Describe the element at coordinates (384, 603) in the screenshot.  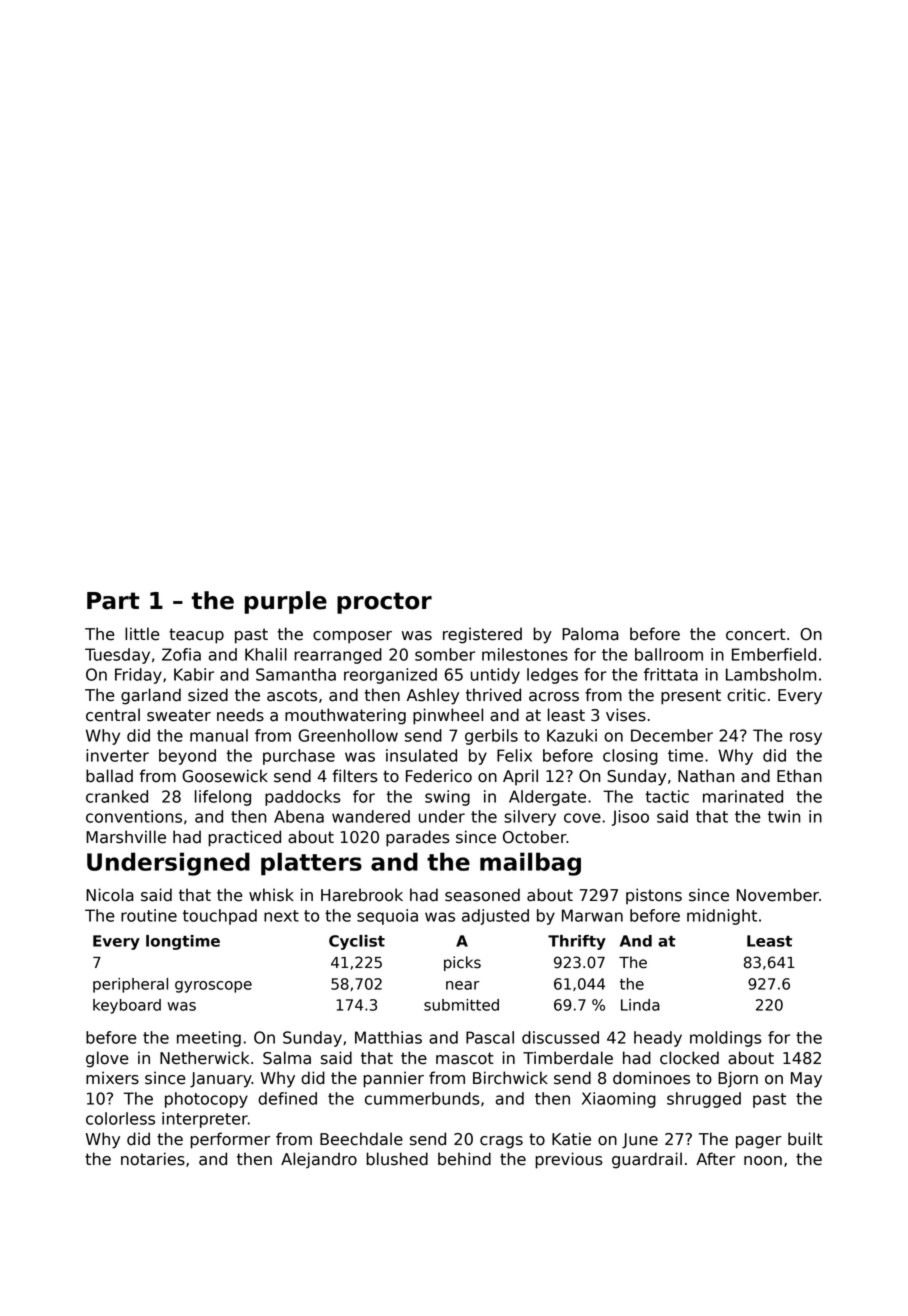
I see `proctor` at that location.
